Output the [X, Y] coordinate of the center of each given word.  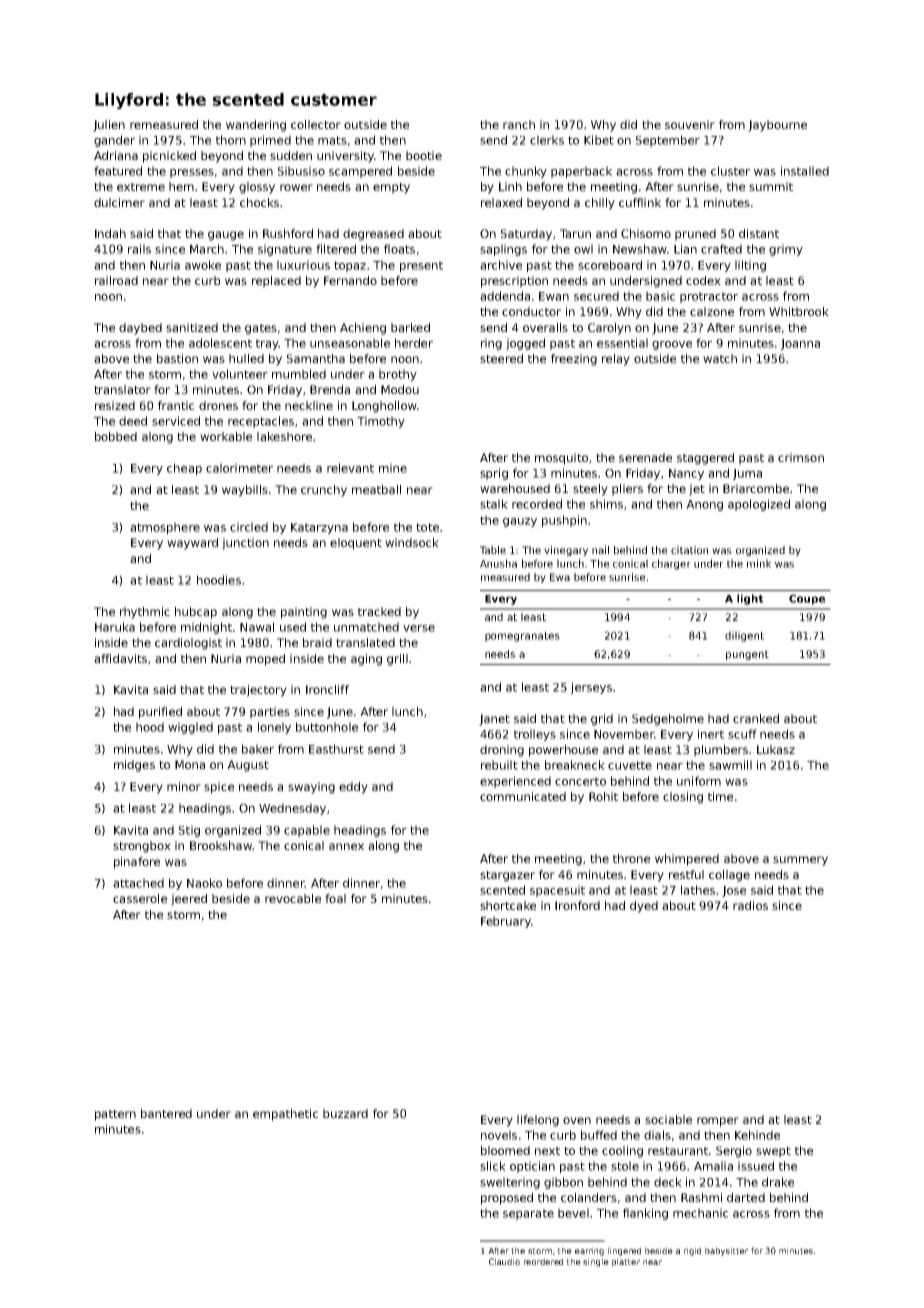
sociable [668, 1119]
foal [335, 898]
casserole [140, 898]
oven [577, 1120]
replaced [276, 282]
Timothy [381, 422]
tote [427, 527]
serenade [645, 457]
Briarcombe [756, 488]
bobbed [116, 436]
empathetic [285, 1115]
